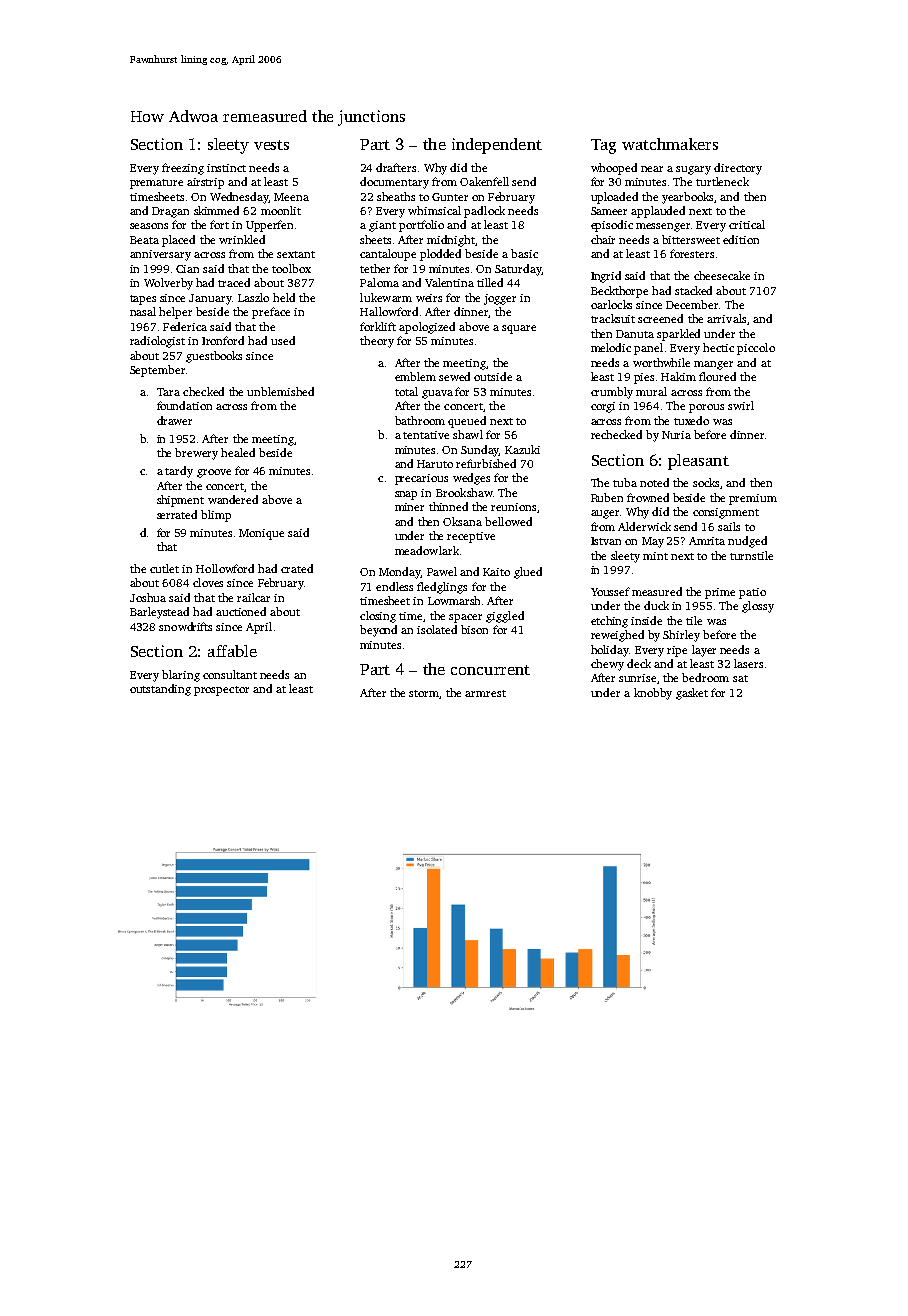 The width and height of the image is (908, 1316). What do you see at coordinates (168, 392) in the image?
I see `Tara` at bounding box center [168, 392].
